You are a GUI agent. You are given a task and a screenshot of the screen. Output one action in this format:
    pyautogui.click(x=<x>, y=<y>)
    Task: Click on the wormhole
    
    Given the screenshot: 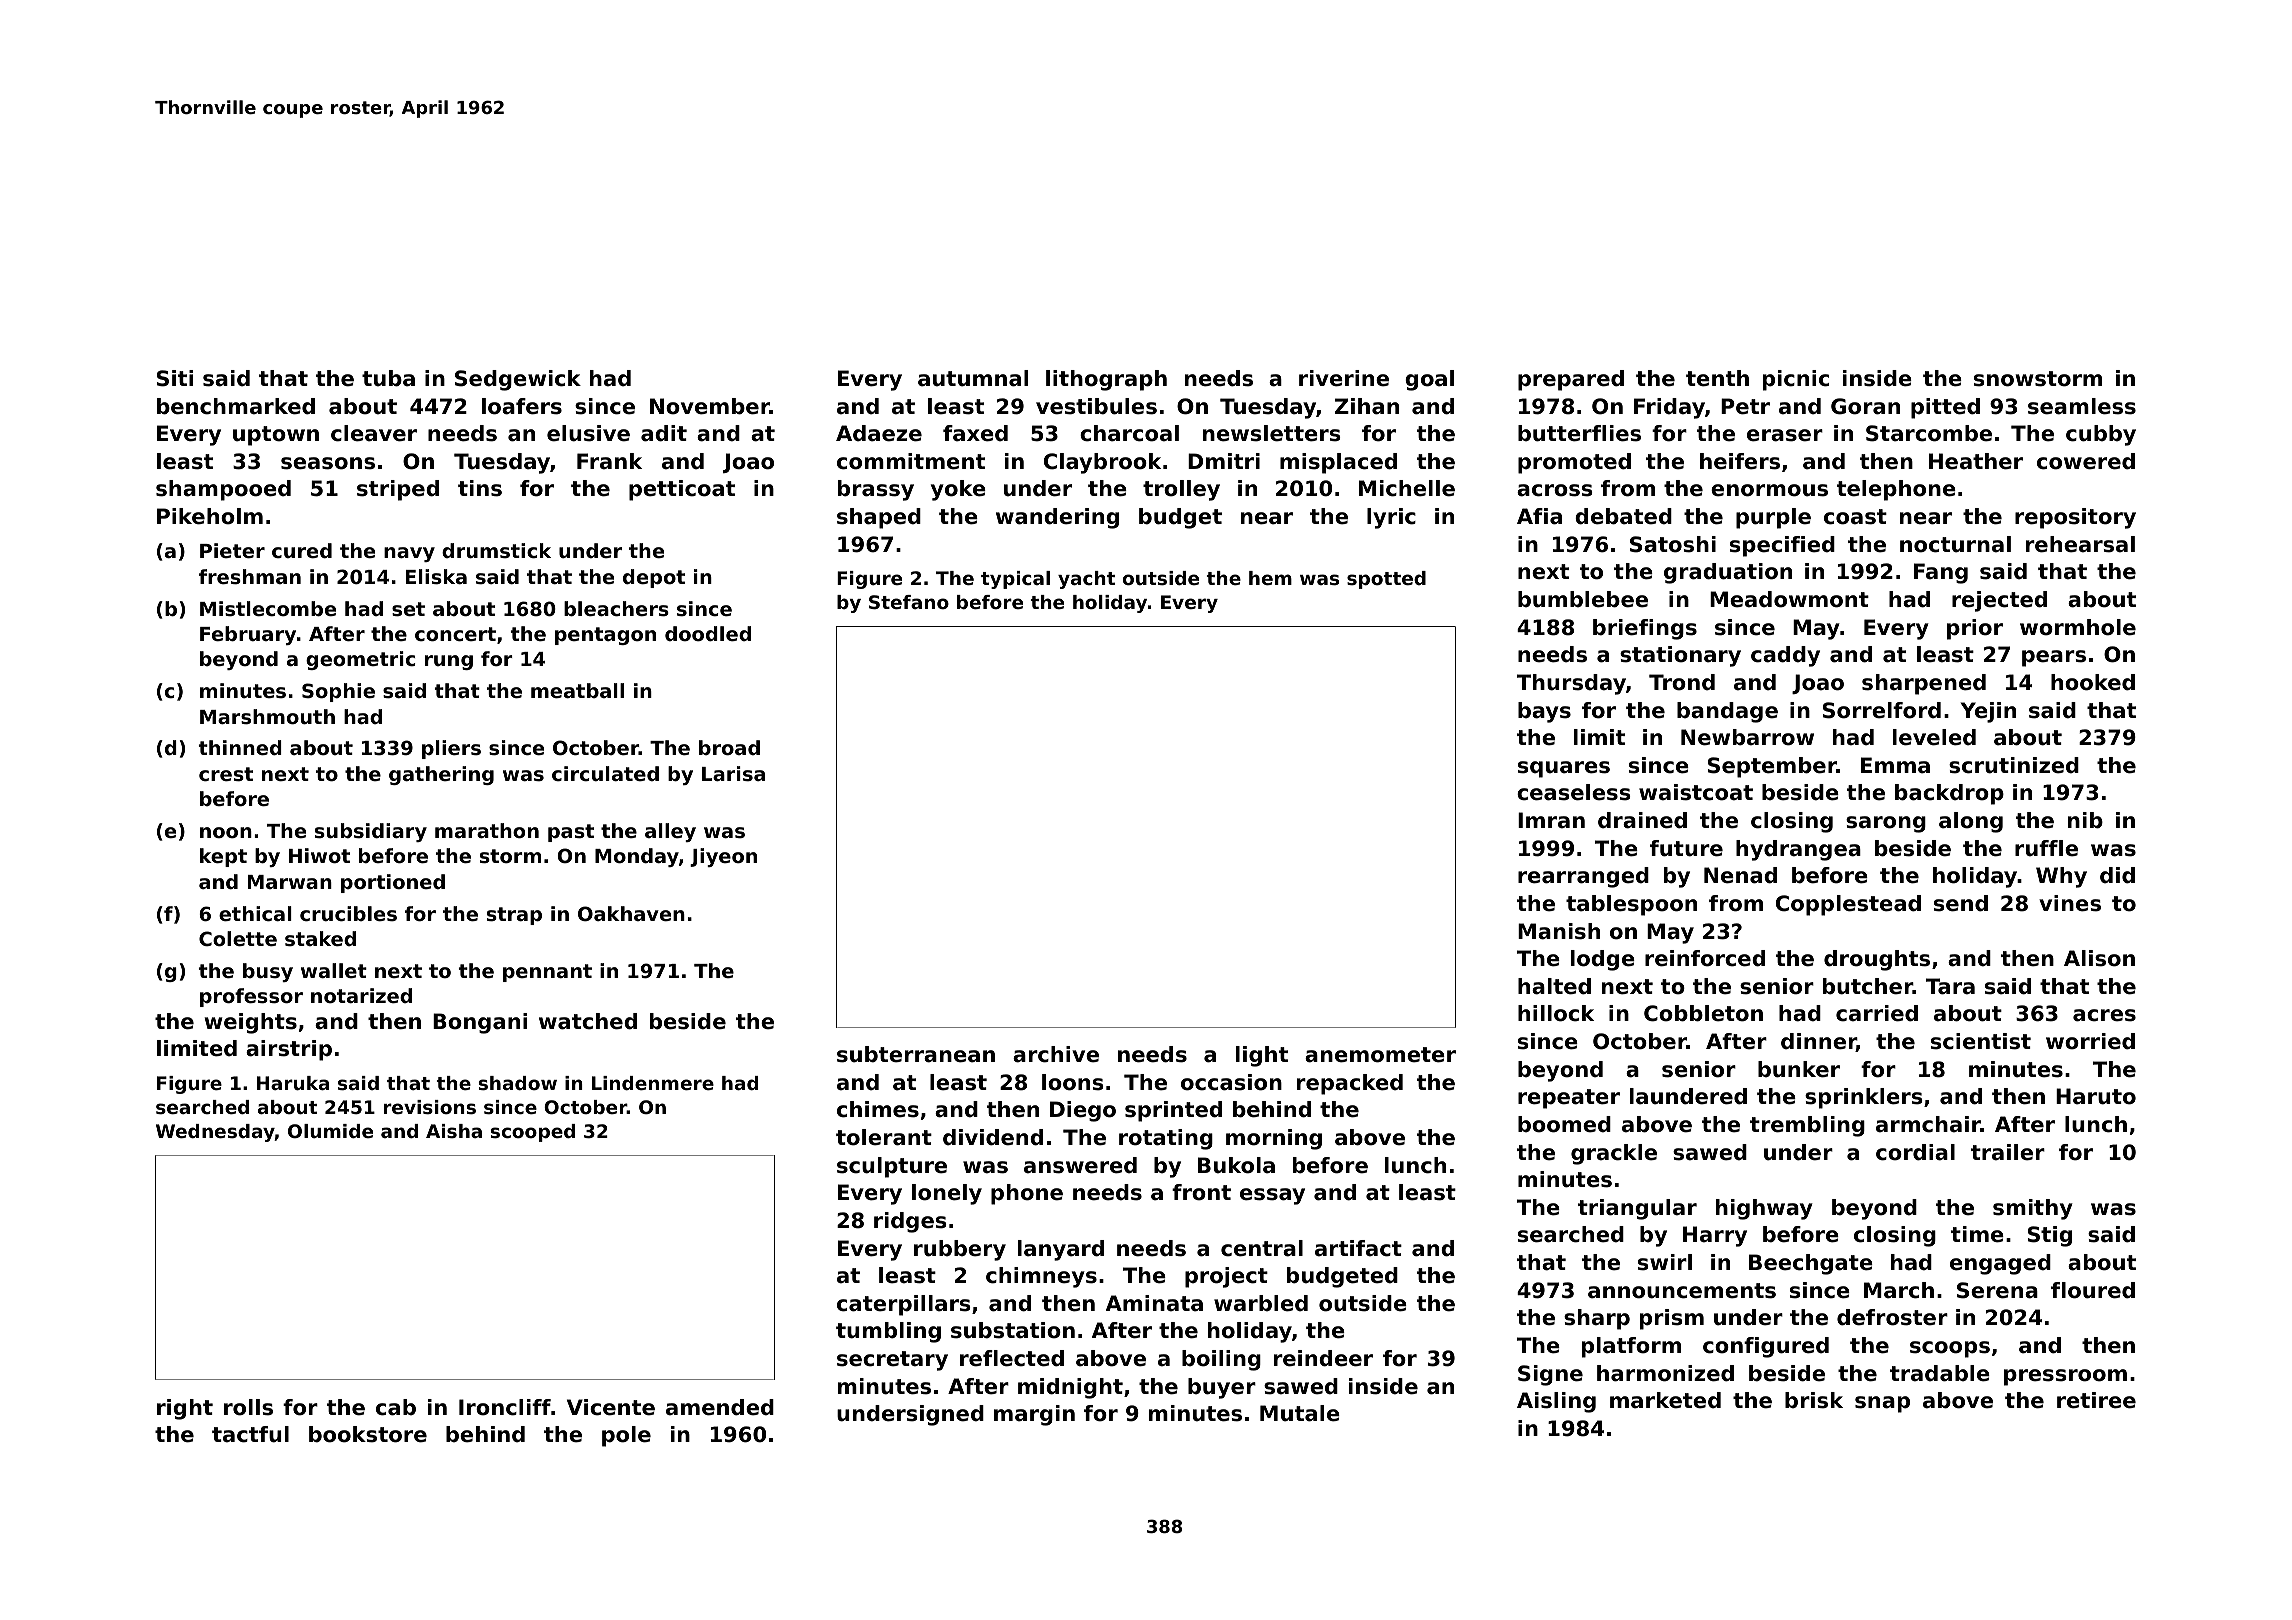 What is the action you would take?
    pyautogui.click(x=2078, y=627)
